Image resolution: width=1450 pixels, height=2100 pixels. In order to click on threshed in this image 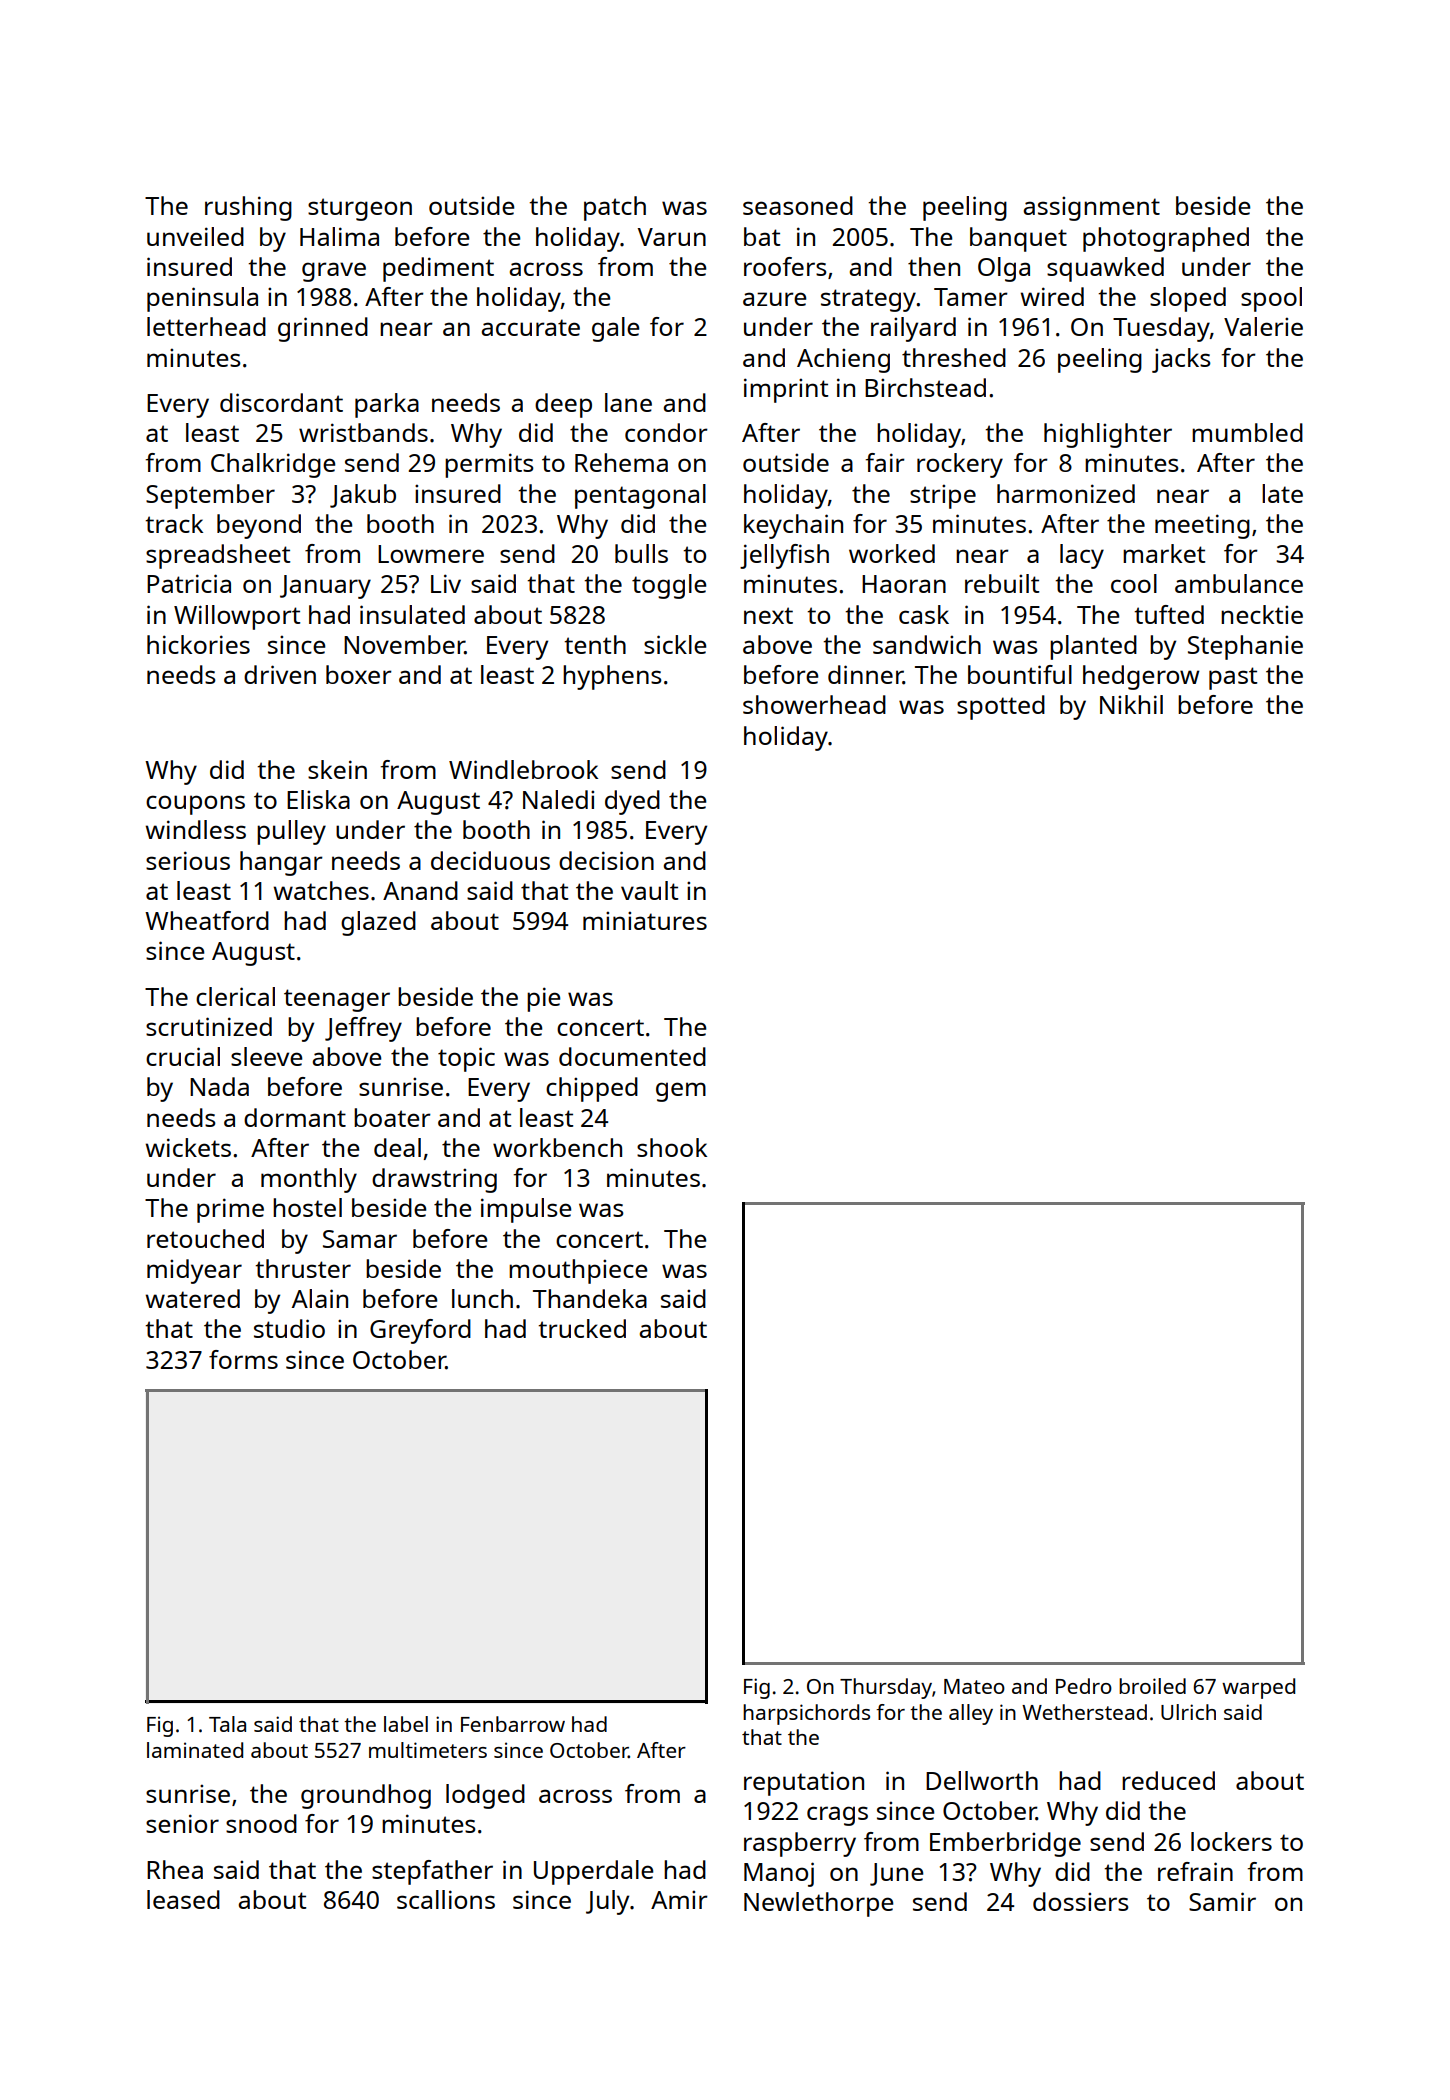, I will do `click(954, 357)`.
